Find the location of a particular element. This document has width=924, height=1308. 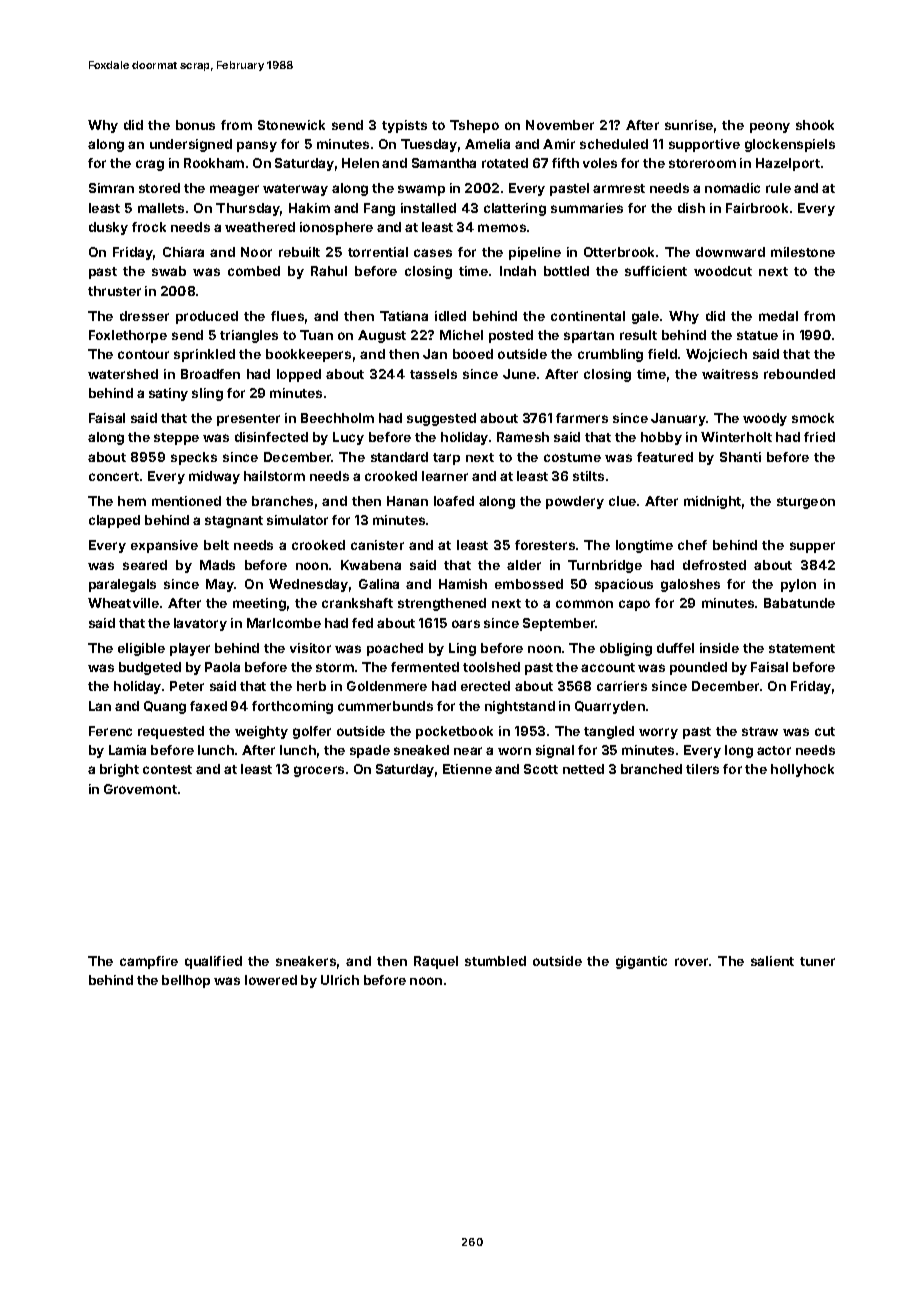

bonus is located at coordinates (195, 125).
